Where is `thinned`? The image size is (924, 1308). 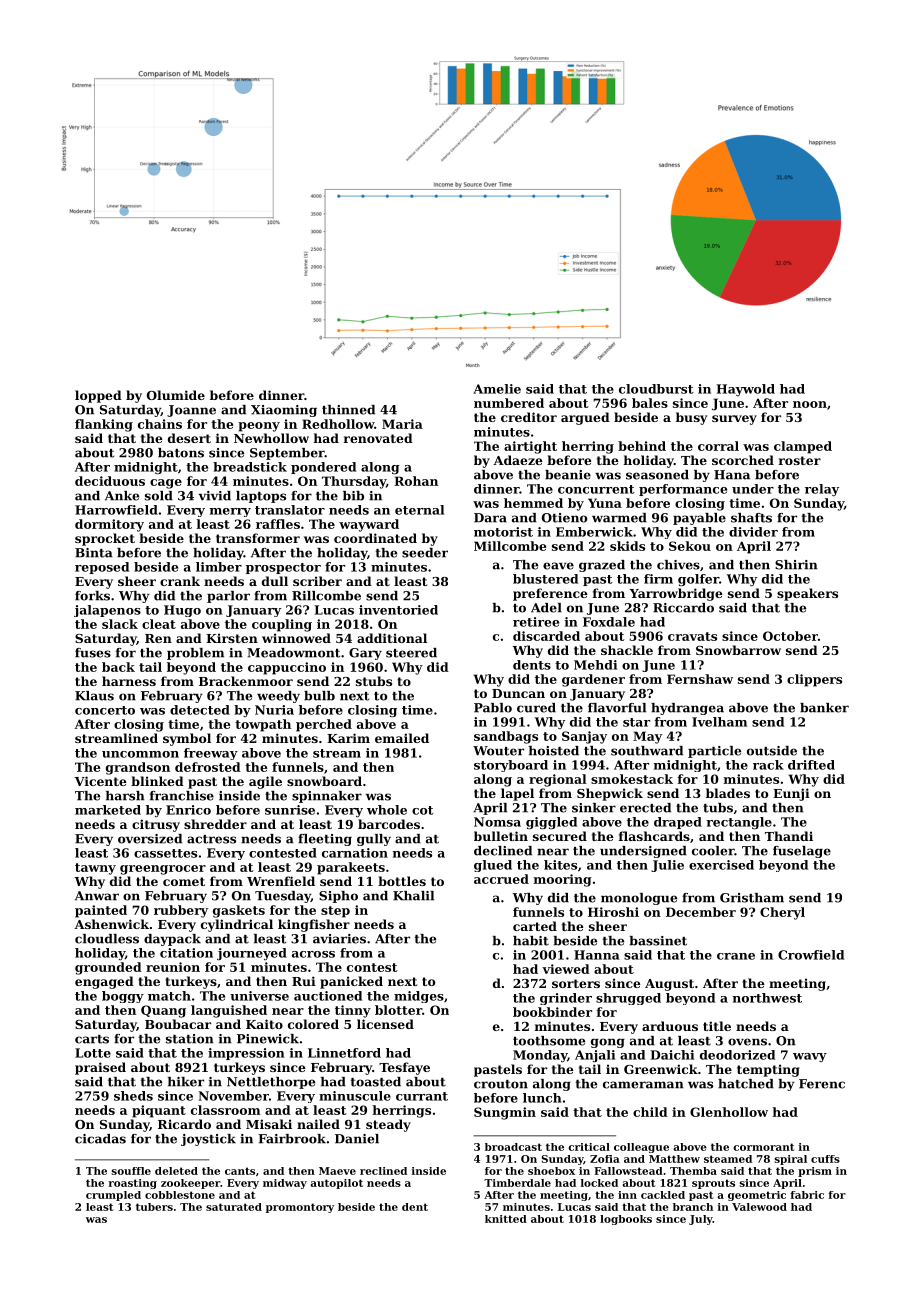
thinned is located at coordinates (348, 410).
